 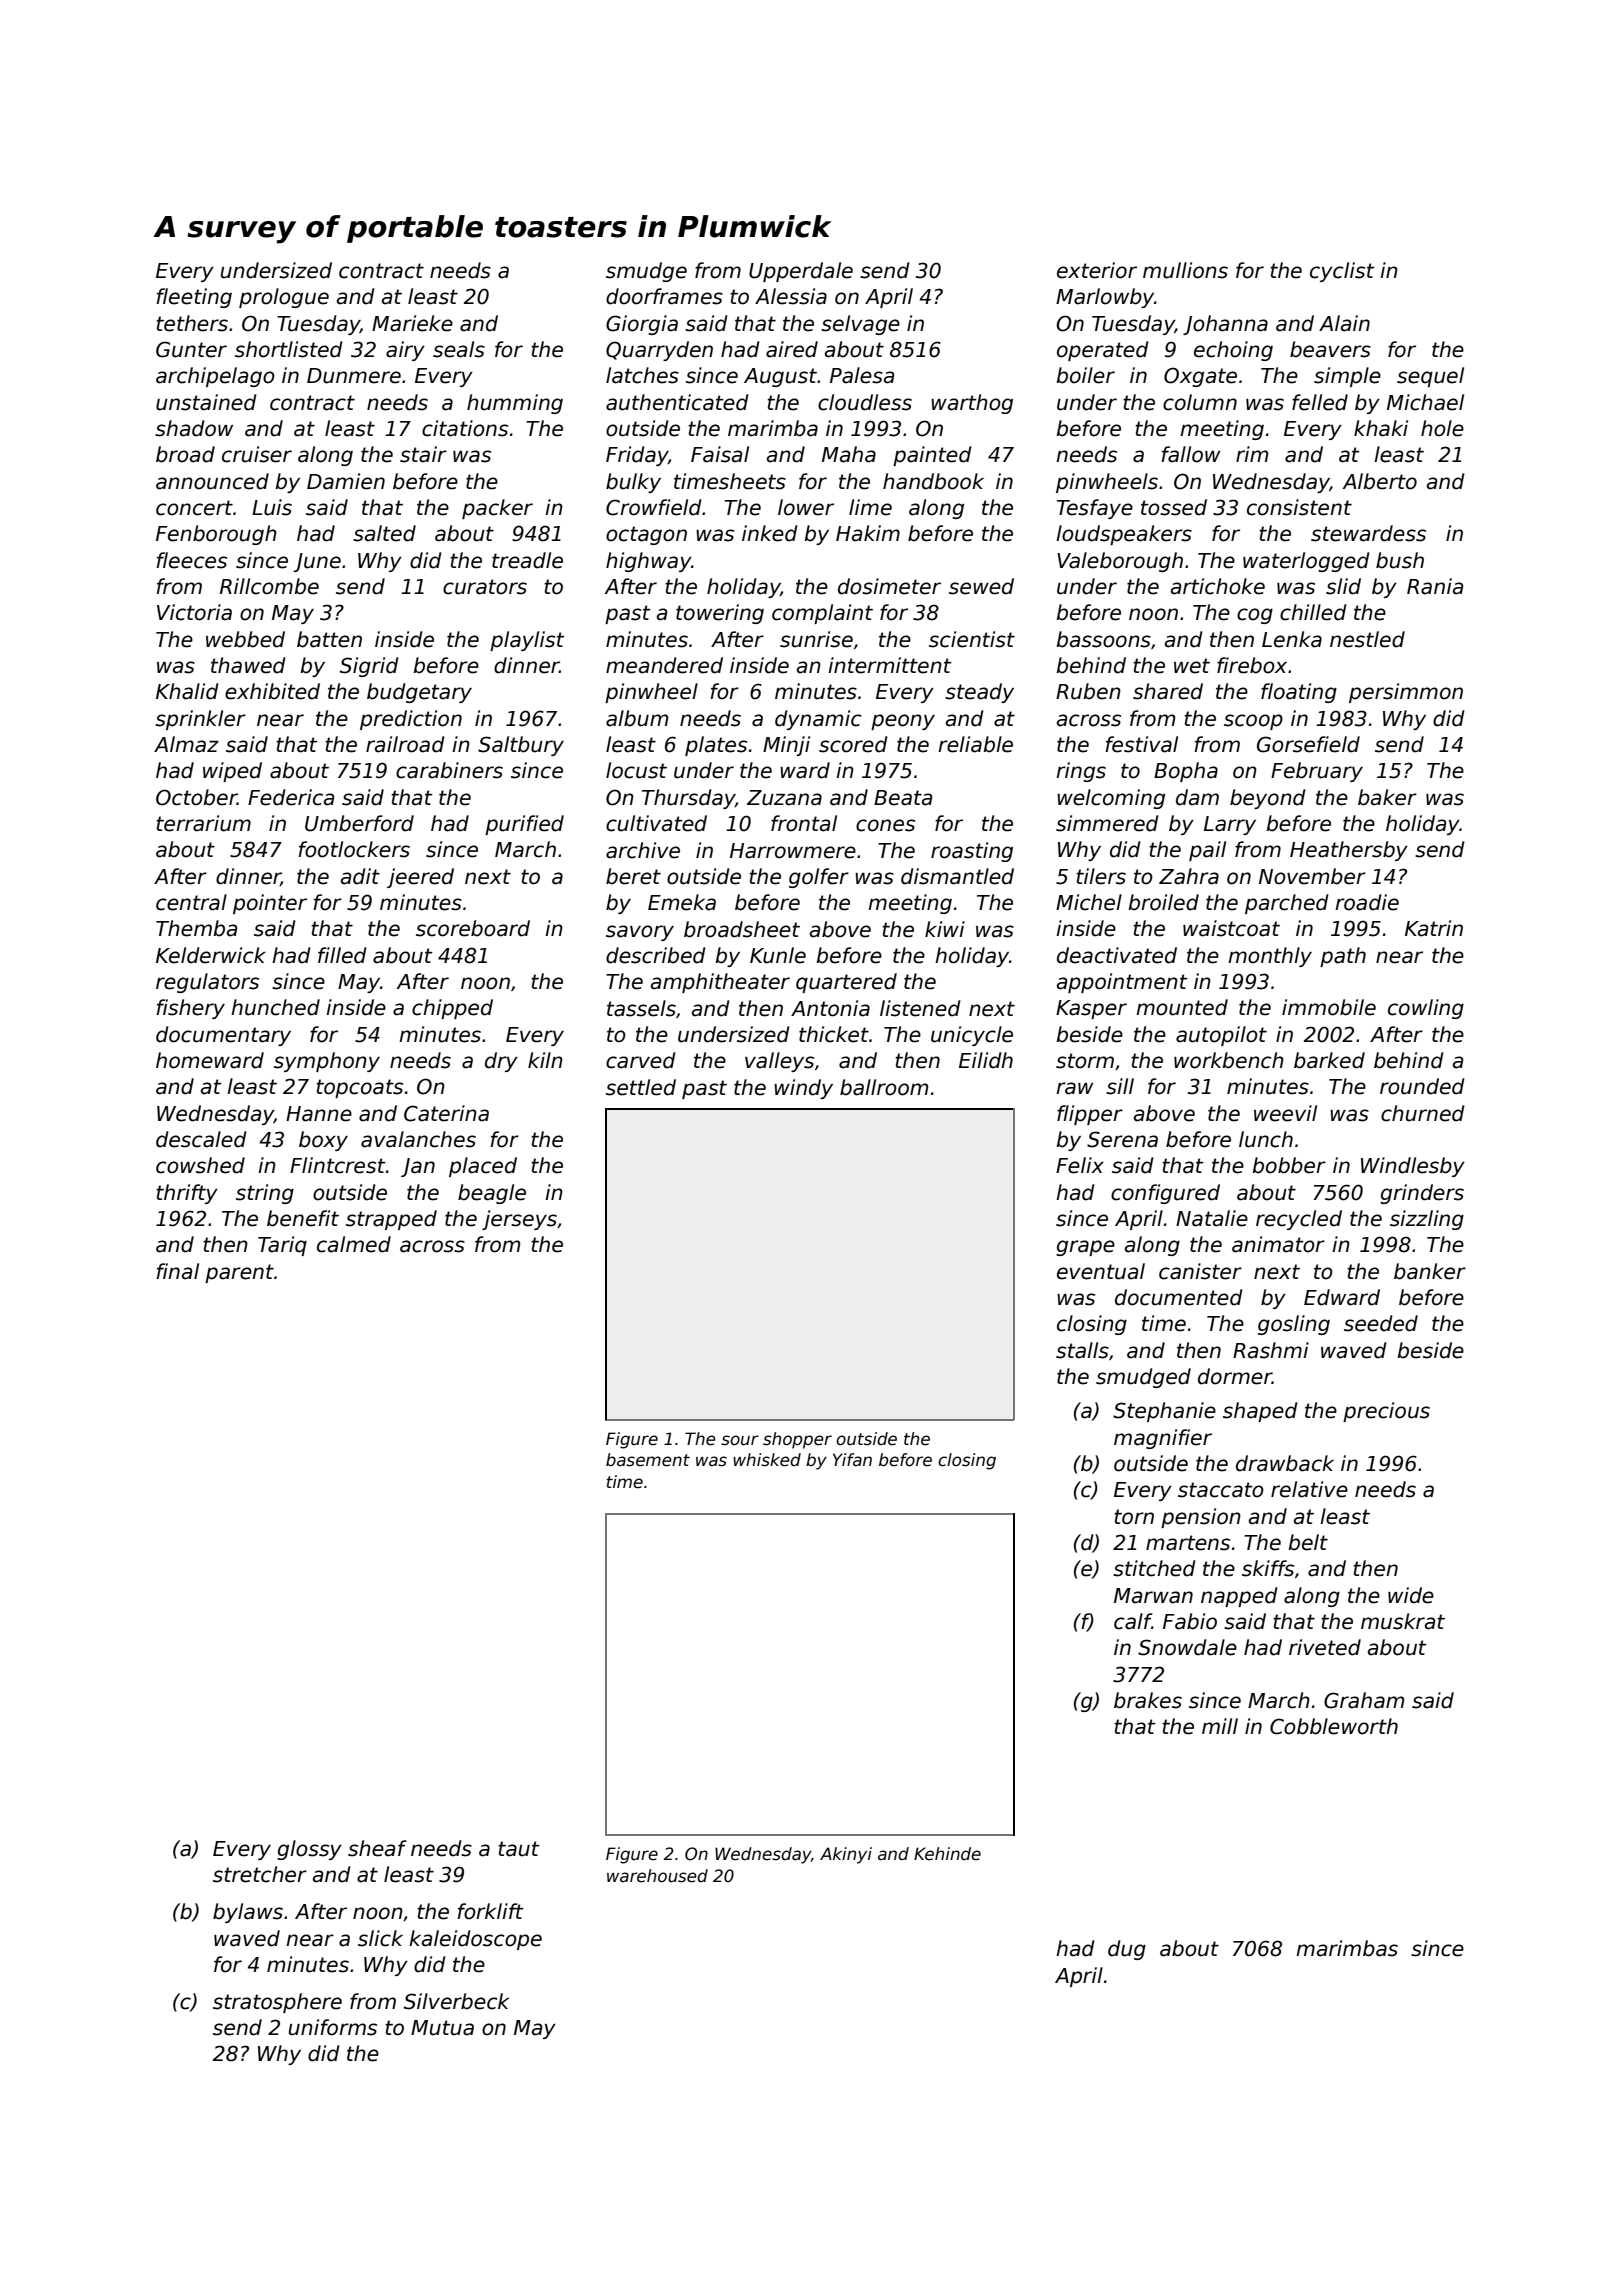 I want to click on brakes, so click(x=1148, y=1700).
